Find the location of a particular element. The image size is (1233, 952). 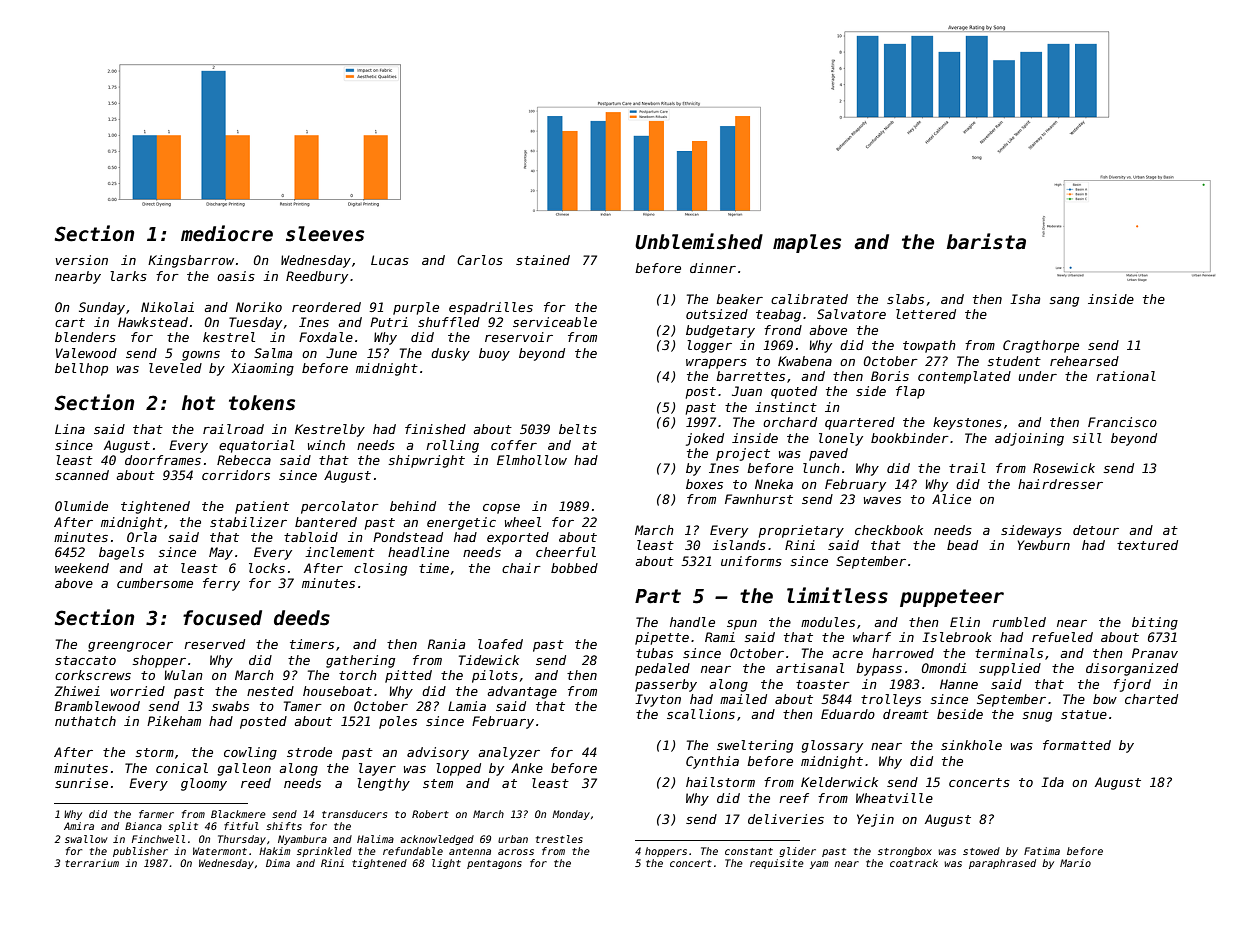

Amira is located at coordinates (79, 826).
